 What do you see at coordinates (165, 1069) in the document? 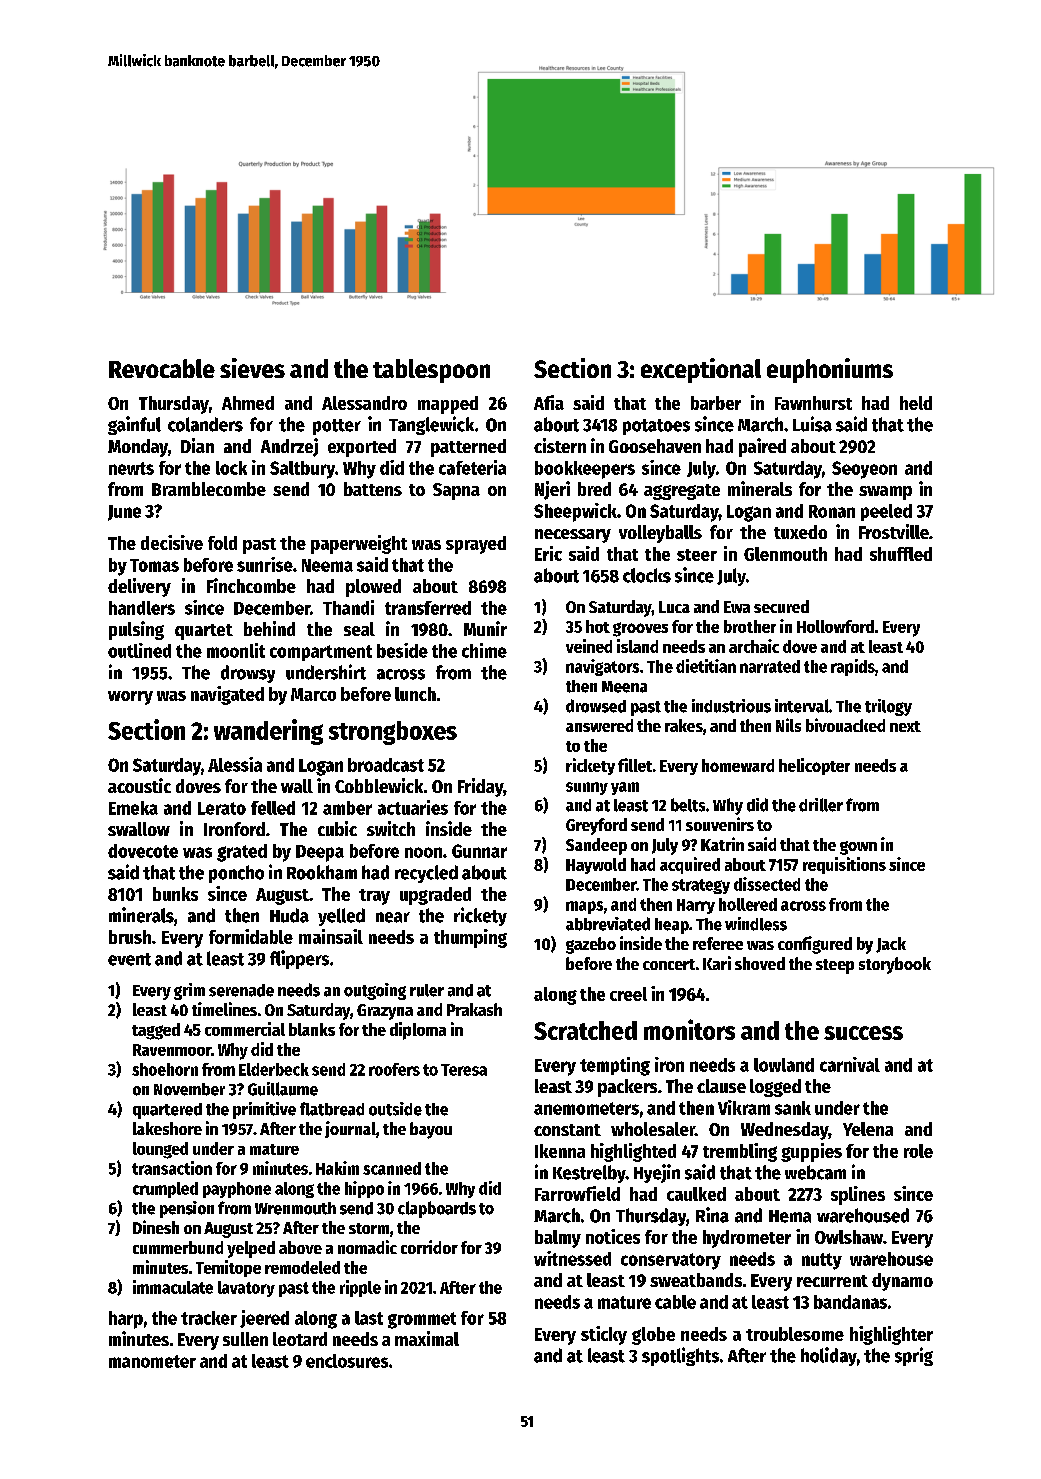
I see `shoehorn` at bounding box center [165, 1069].
